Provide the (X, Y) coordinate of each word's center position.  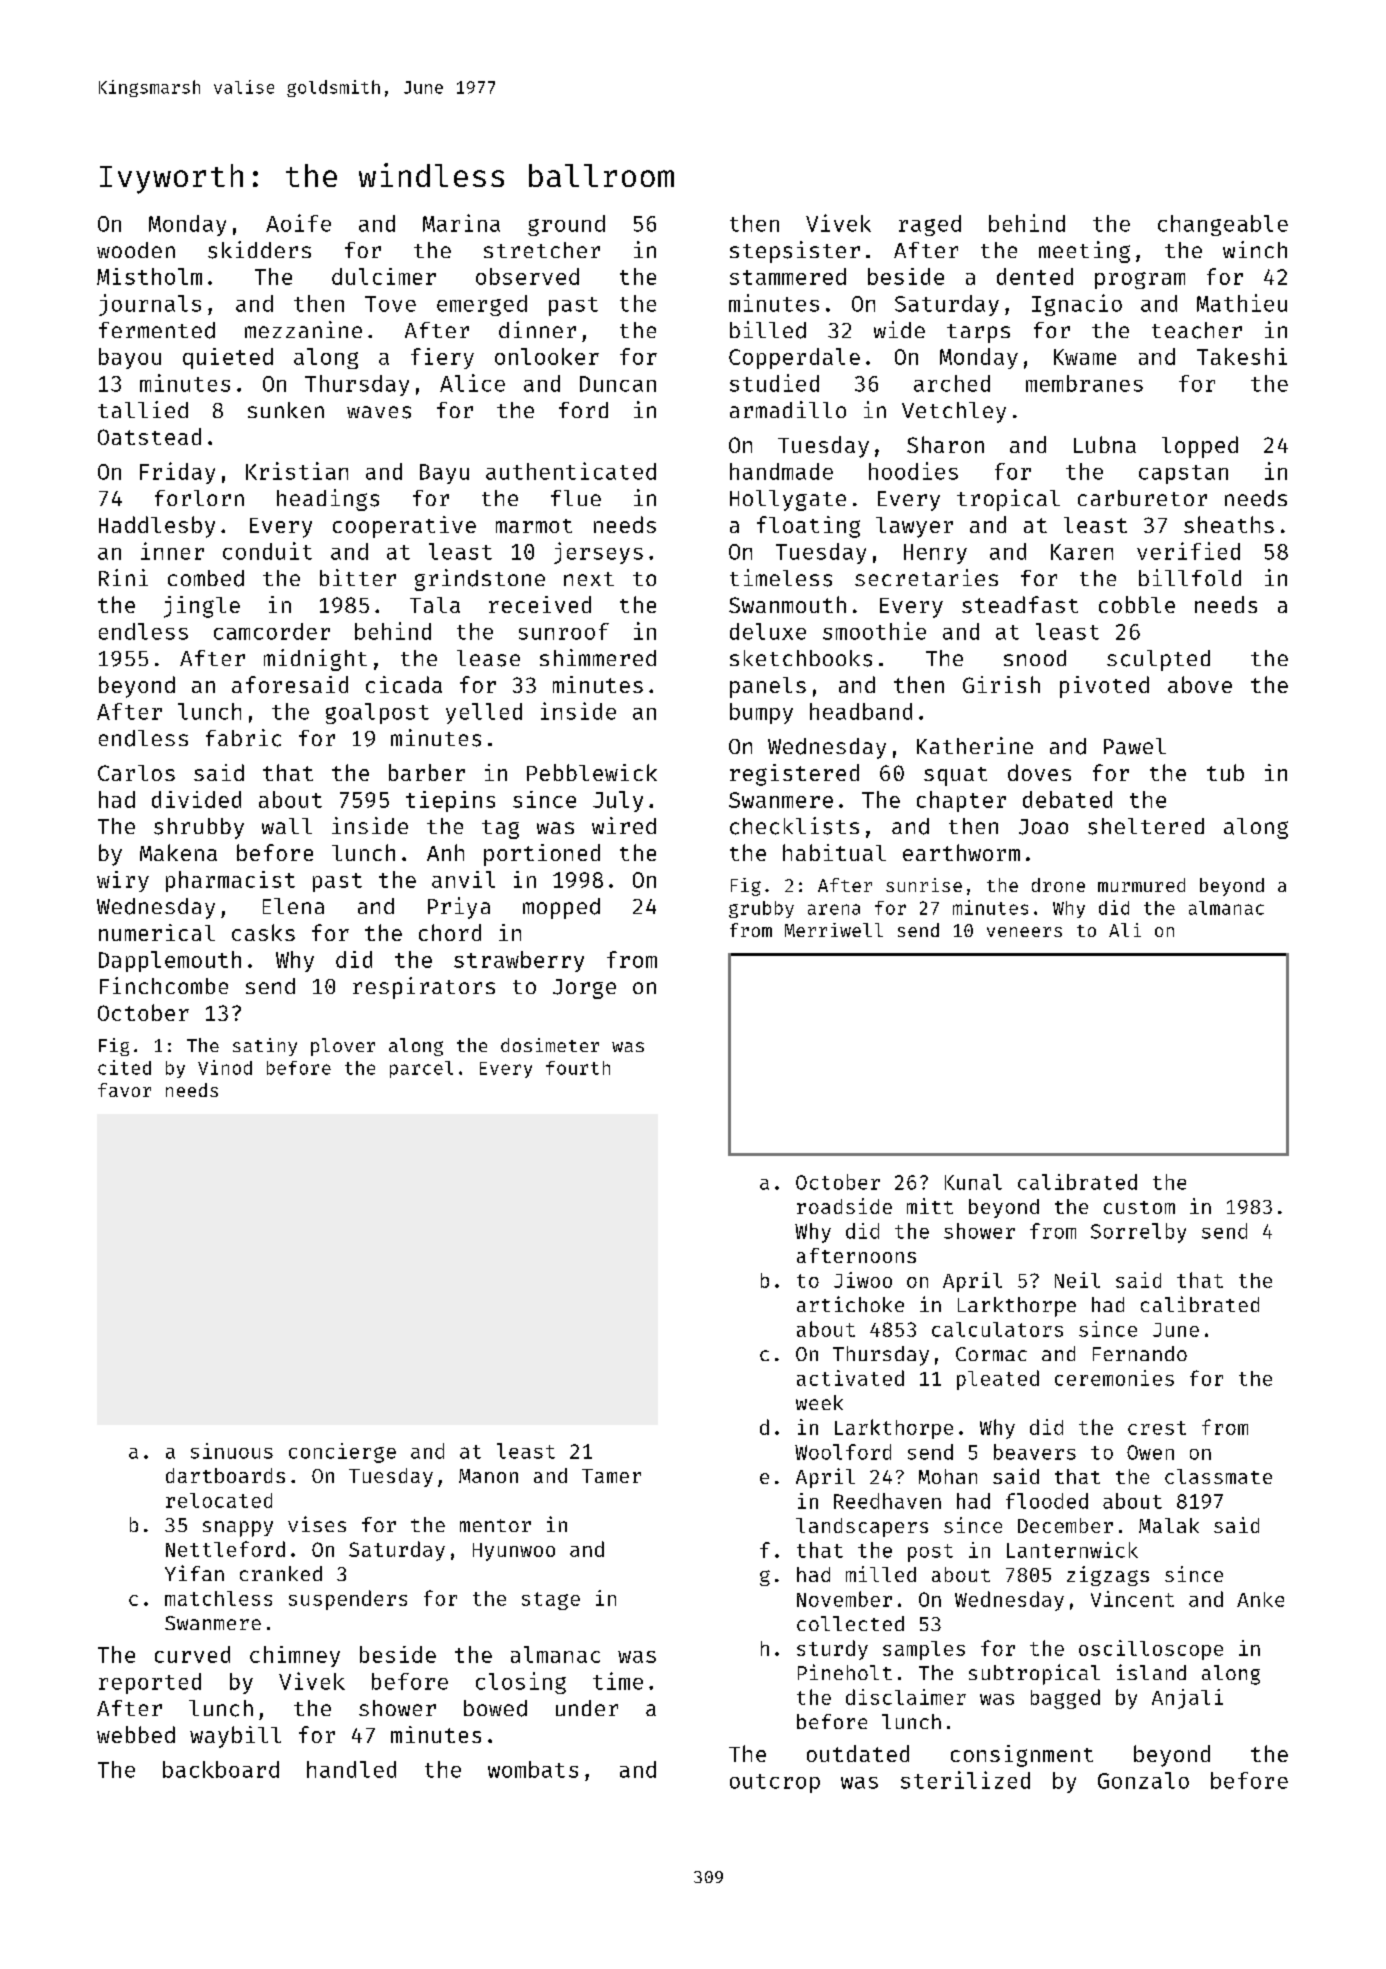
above (1200, 684)
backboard (221, 1769)
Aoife (298, 223)
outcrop (775, 1783)
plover (343, 1047)
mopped (561, 908)
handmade (781, 471)
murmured (1141, 885)
